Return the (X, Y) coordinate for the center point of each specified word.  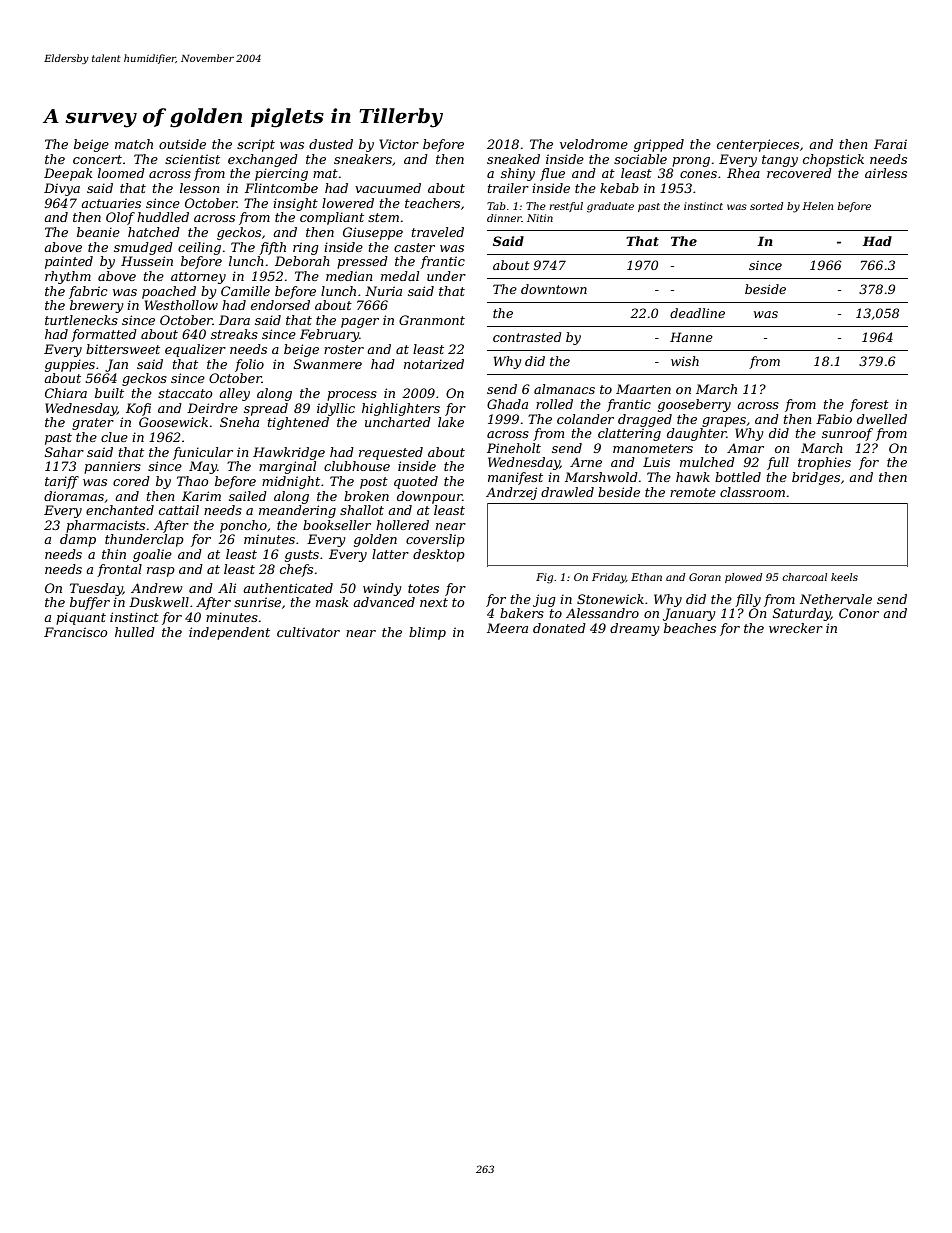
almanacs (564, 389)
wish (685, 361)
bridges (816, 478)
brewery (97, 306)
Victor (399, 144)
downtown (554, 289)
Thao (192, 481)
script (256, 145)
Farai (890, 144)
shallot (362, 510)
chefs (296, 570)
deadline (697, 313)
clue (114, 437)
